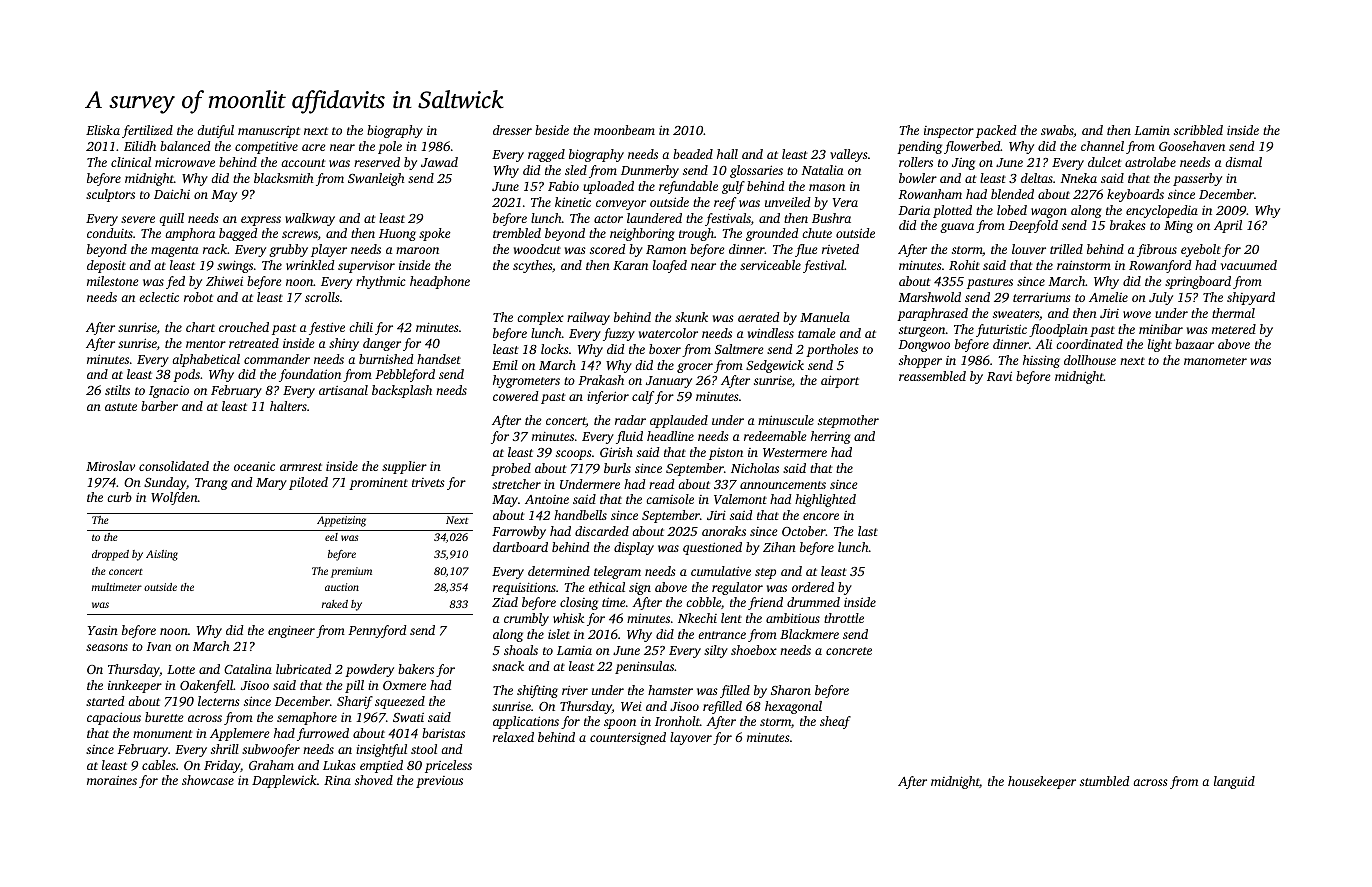 The width and height of the image is (1372, 887). Describe the element at coordinates (1198, 130) in the image. I see `scribbled` at that location.
